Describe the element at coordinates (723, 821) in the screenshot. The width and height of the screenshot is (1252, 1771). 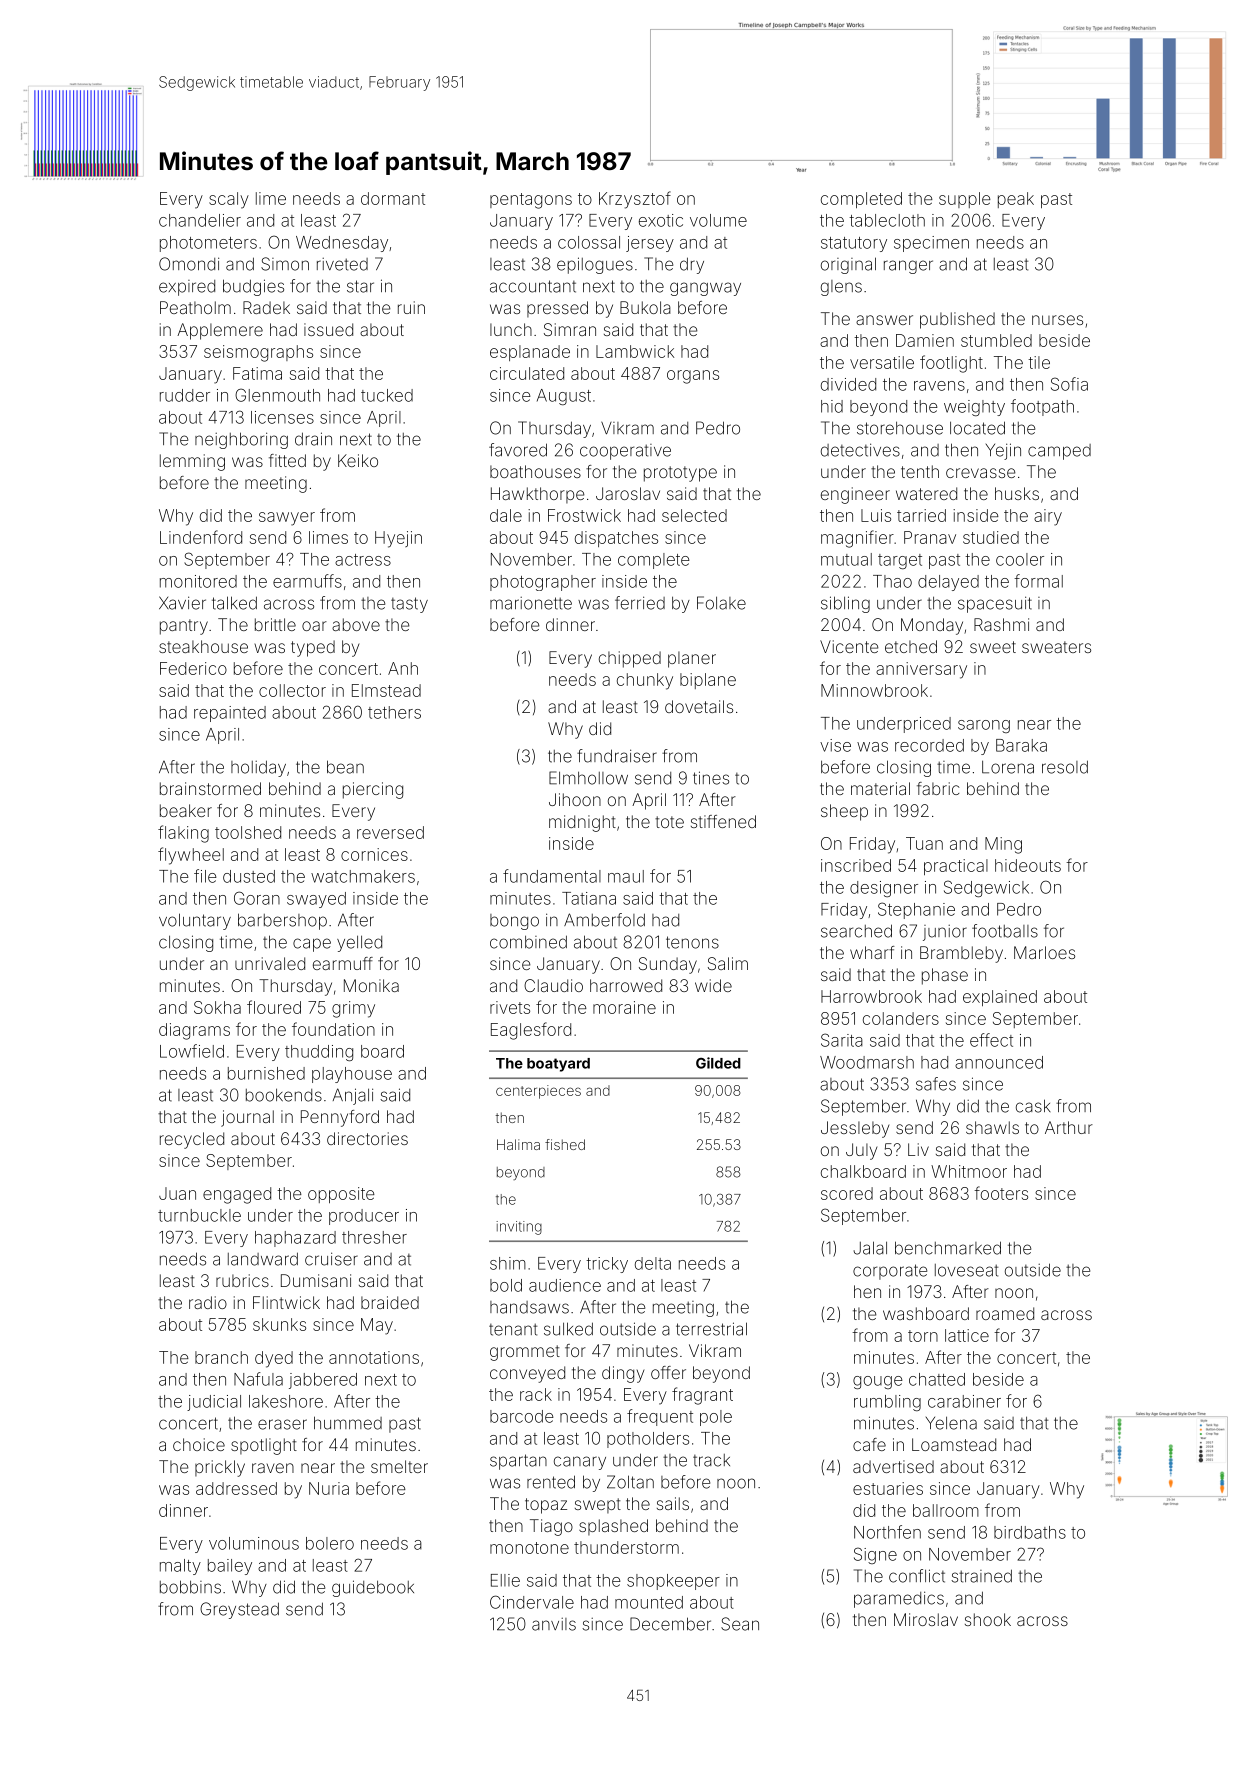
I see `stiffened` at that location.
